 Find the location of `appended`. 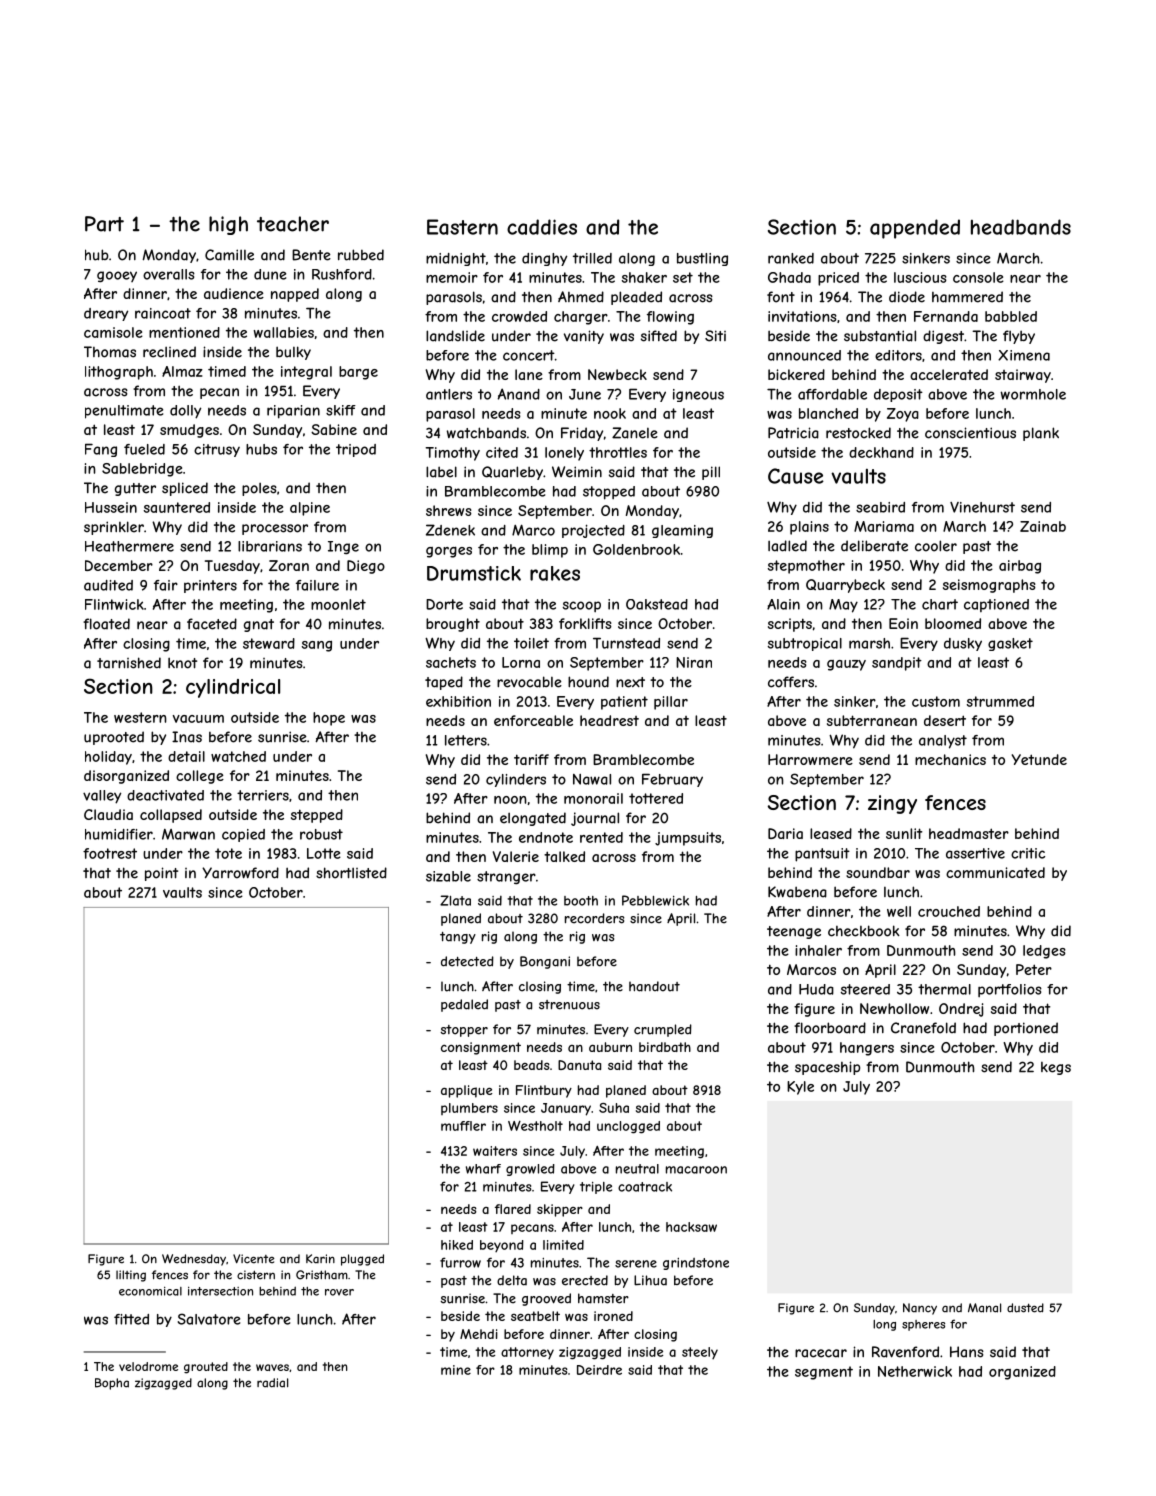

appended is located at coordinates (915, 229).
